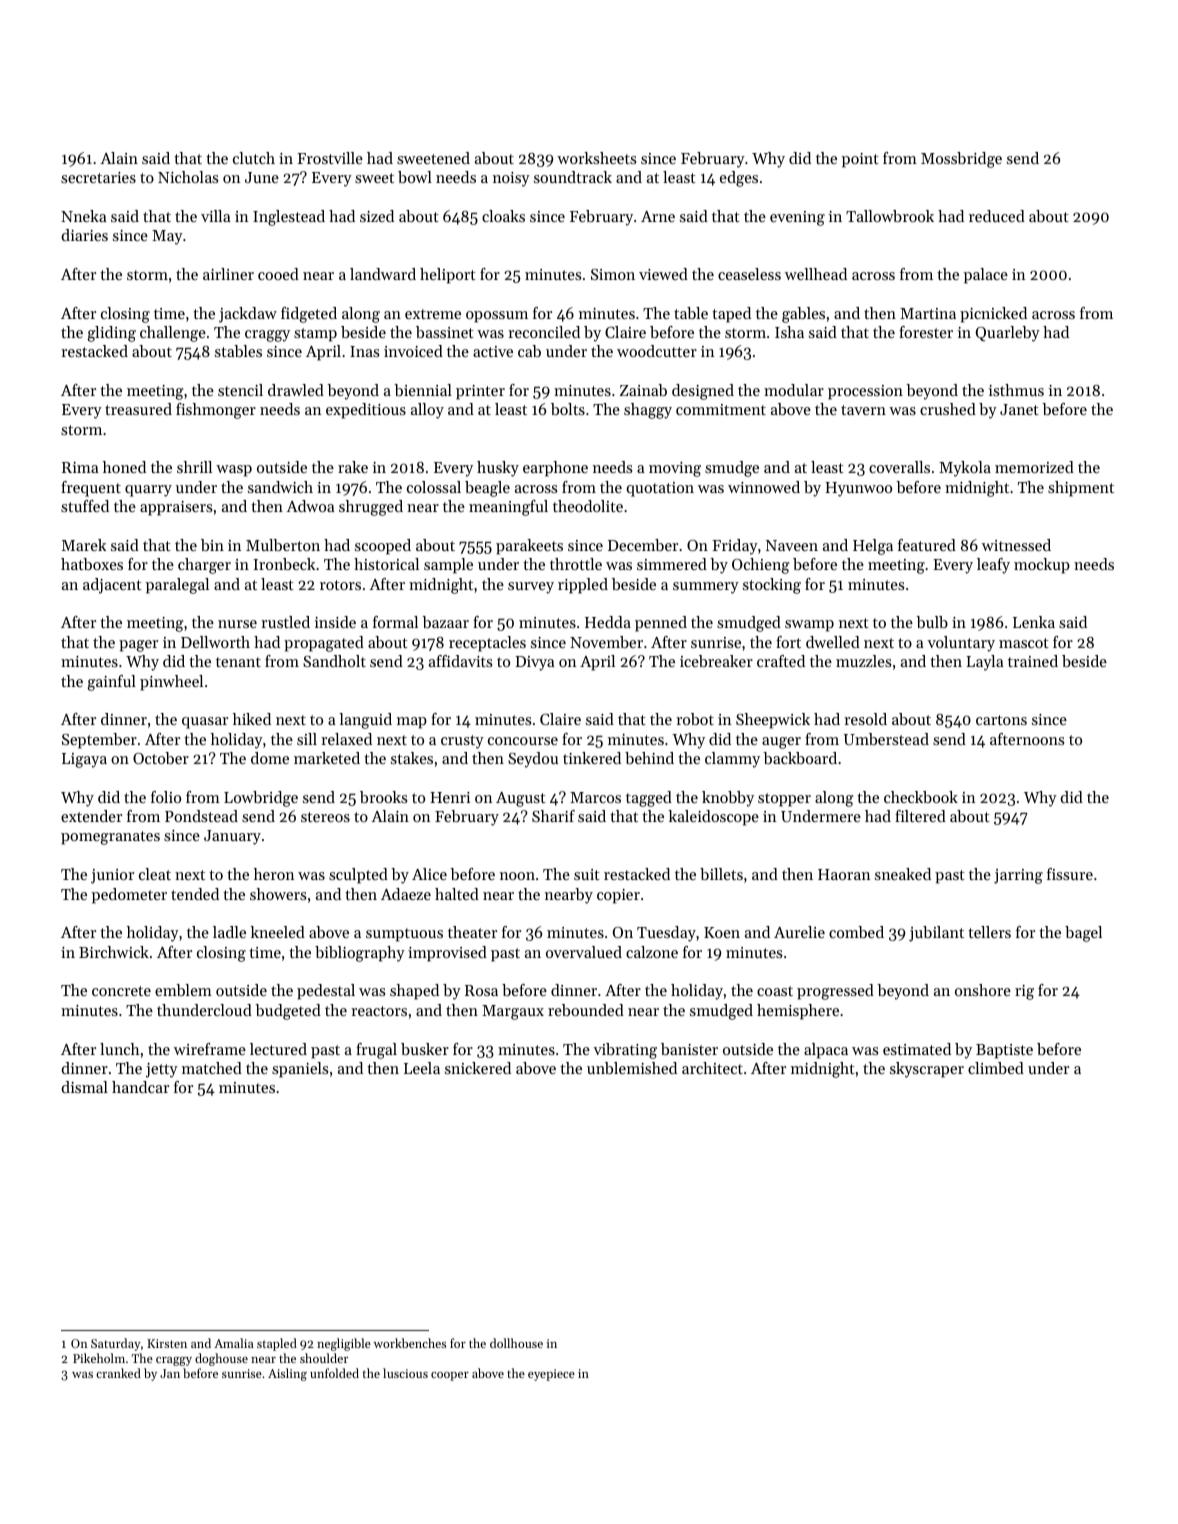 This image has height=1524, width=1178. What do you see at coordinates (284, 564) in the image?
I see `Ironbeck` at bounding box center [284, 564].
